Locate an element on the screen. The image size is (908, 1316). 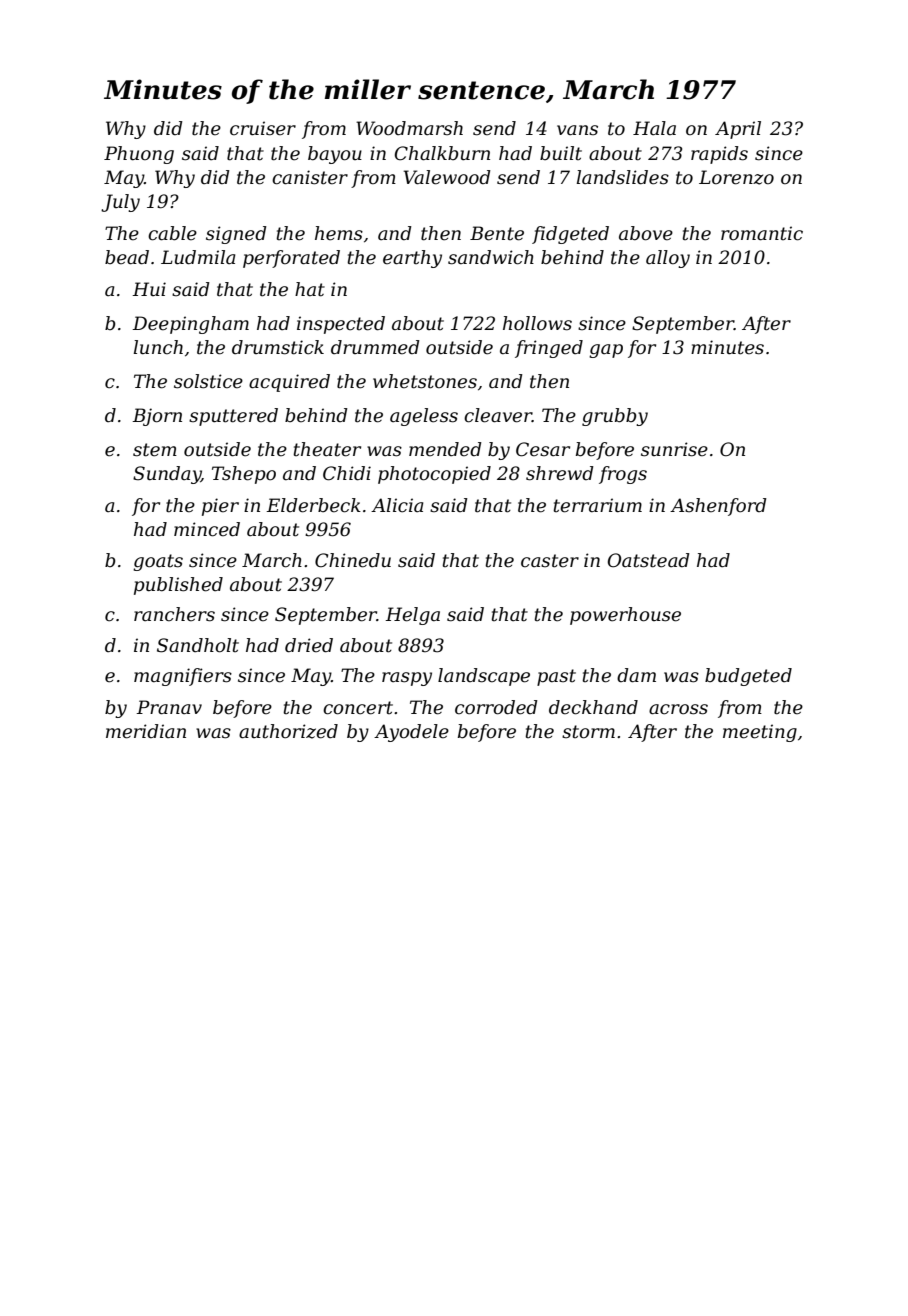
Hala is located at coordinates (654, 128).
